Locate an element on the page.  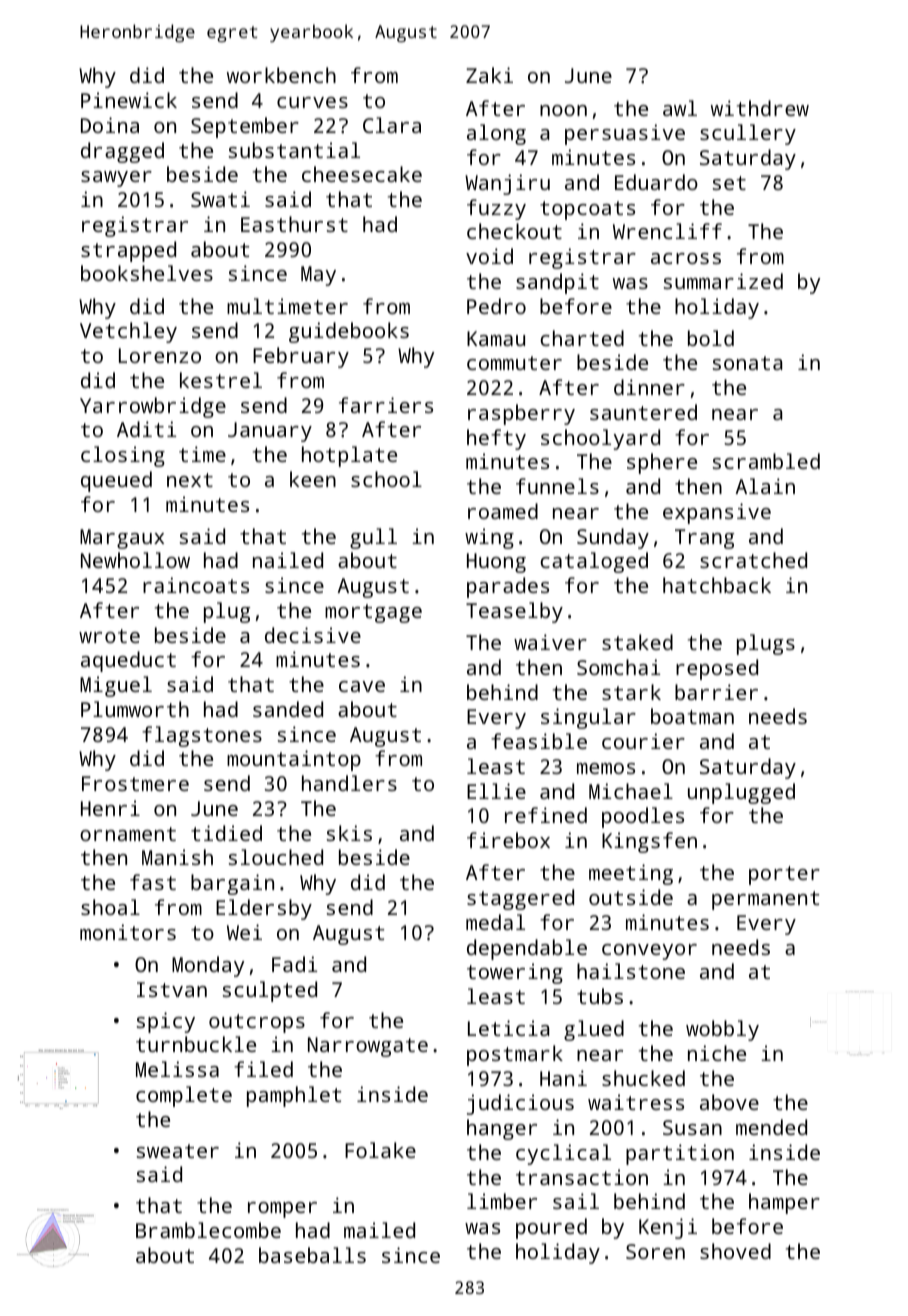
flagstones is located at coordinates (202, 736).
